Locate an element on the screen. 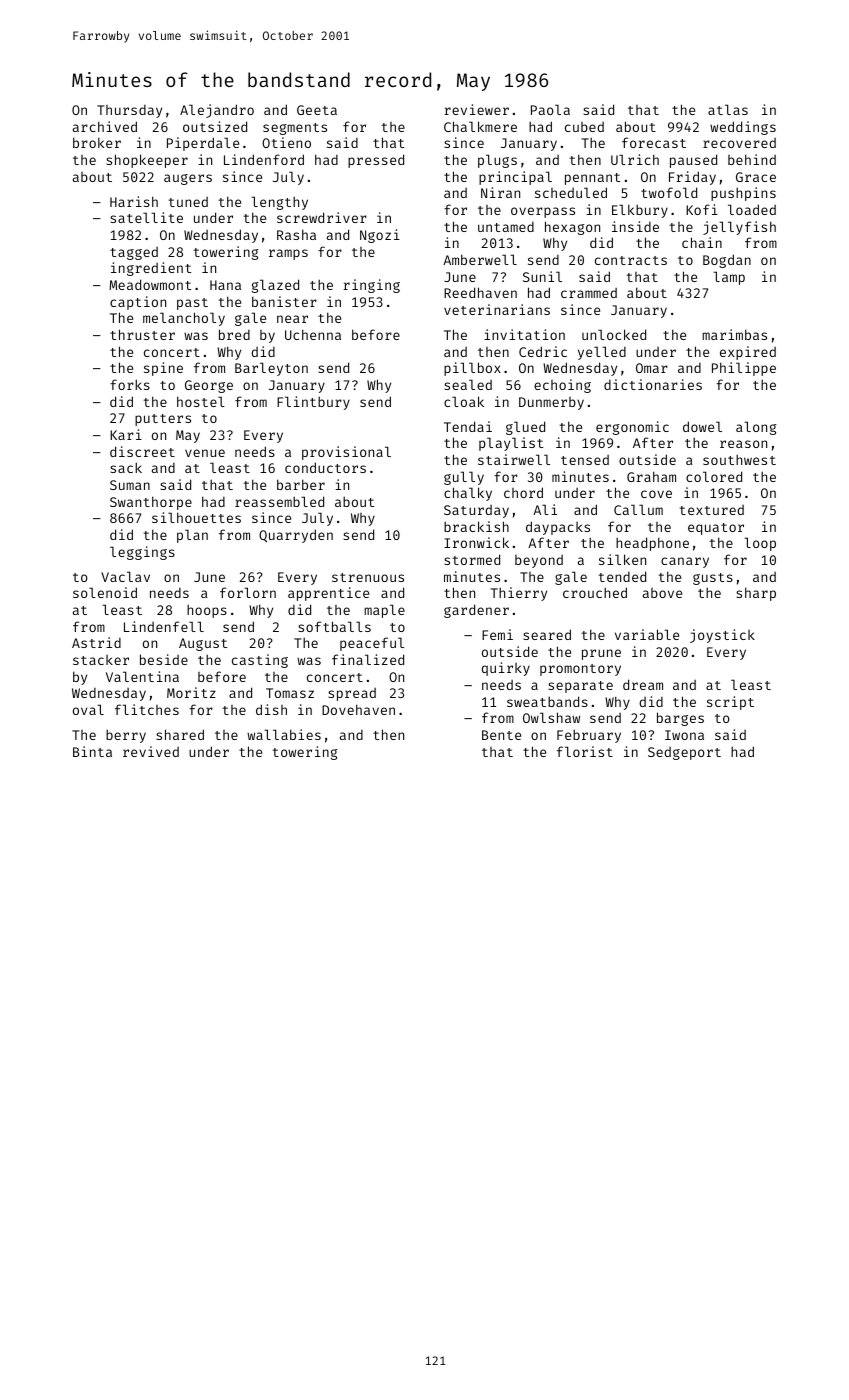  tensed is located at coordinates (585, 460).
